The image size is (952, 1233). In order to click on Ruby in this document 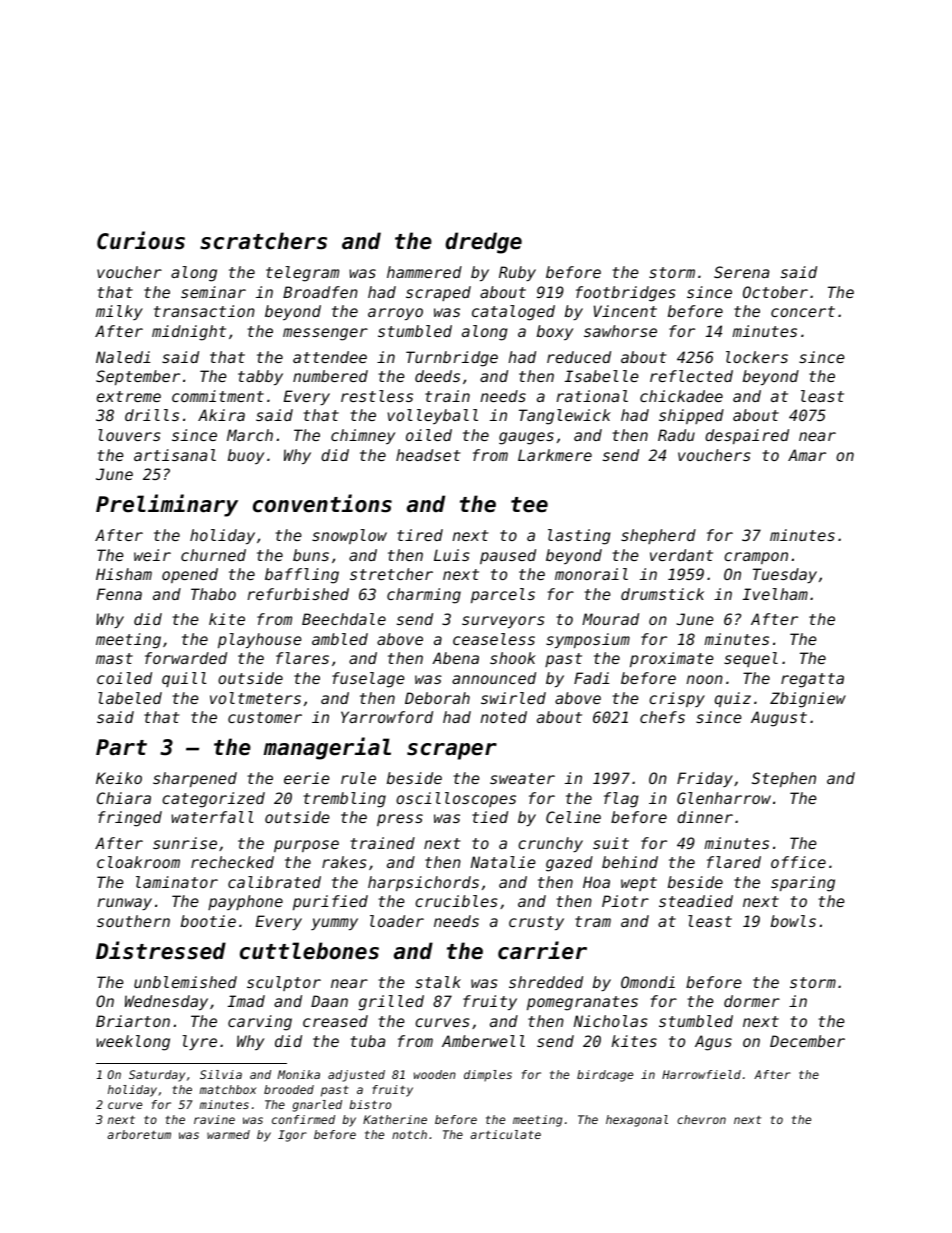, I will do `click(517, 273)`.
